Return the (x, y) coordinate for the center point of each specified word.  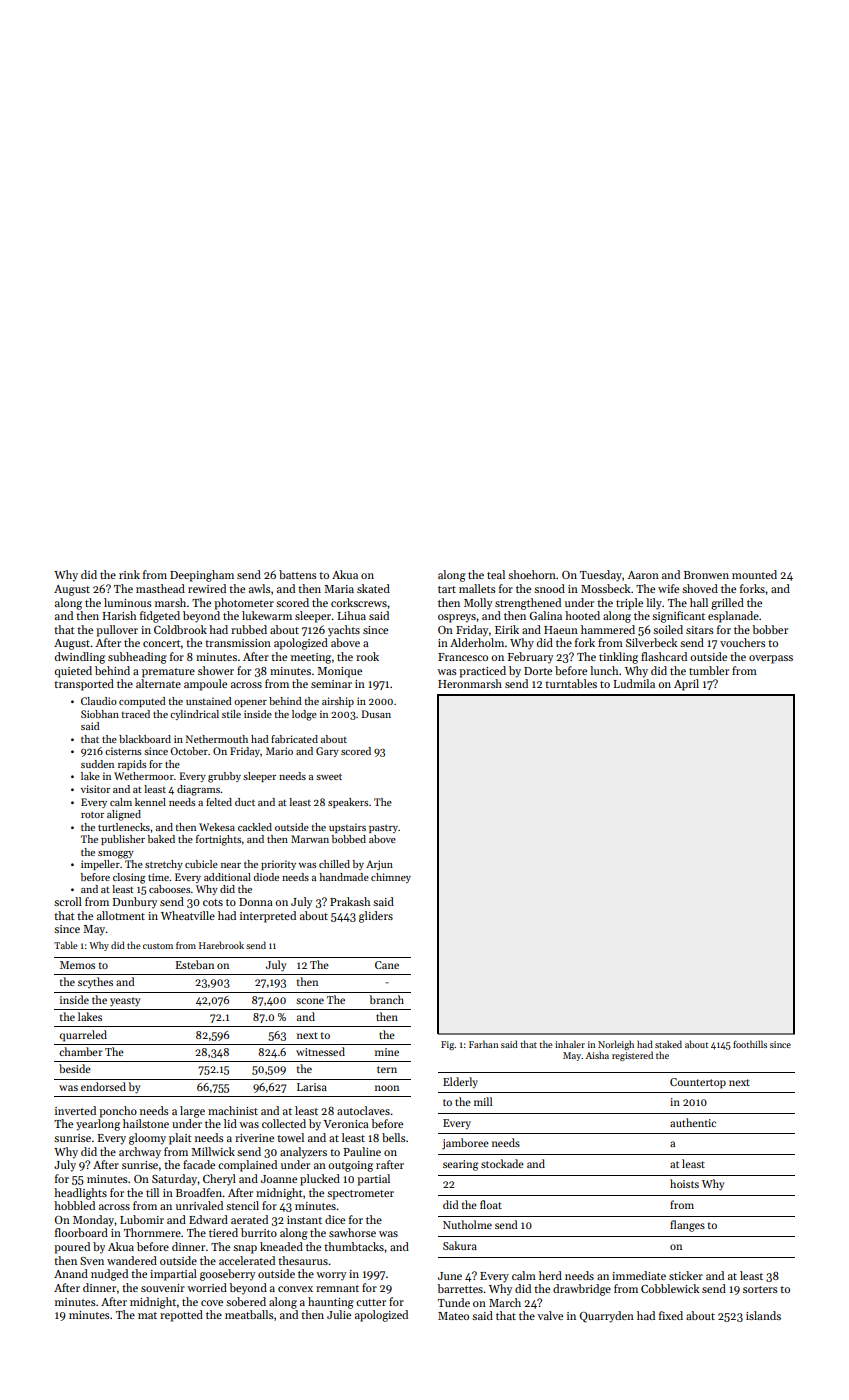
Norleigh (616, 1045)
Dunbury (135, 903)
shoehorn (532, 574)
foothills (750, 1044)
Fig (448, 1045)
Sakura (460, 1245)
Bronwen (706, 575)
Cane (387, 965)
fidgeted (160, 617)
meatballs (249, 1314)
